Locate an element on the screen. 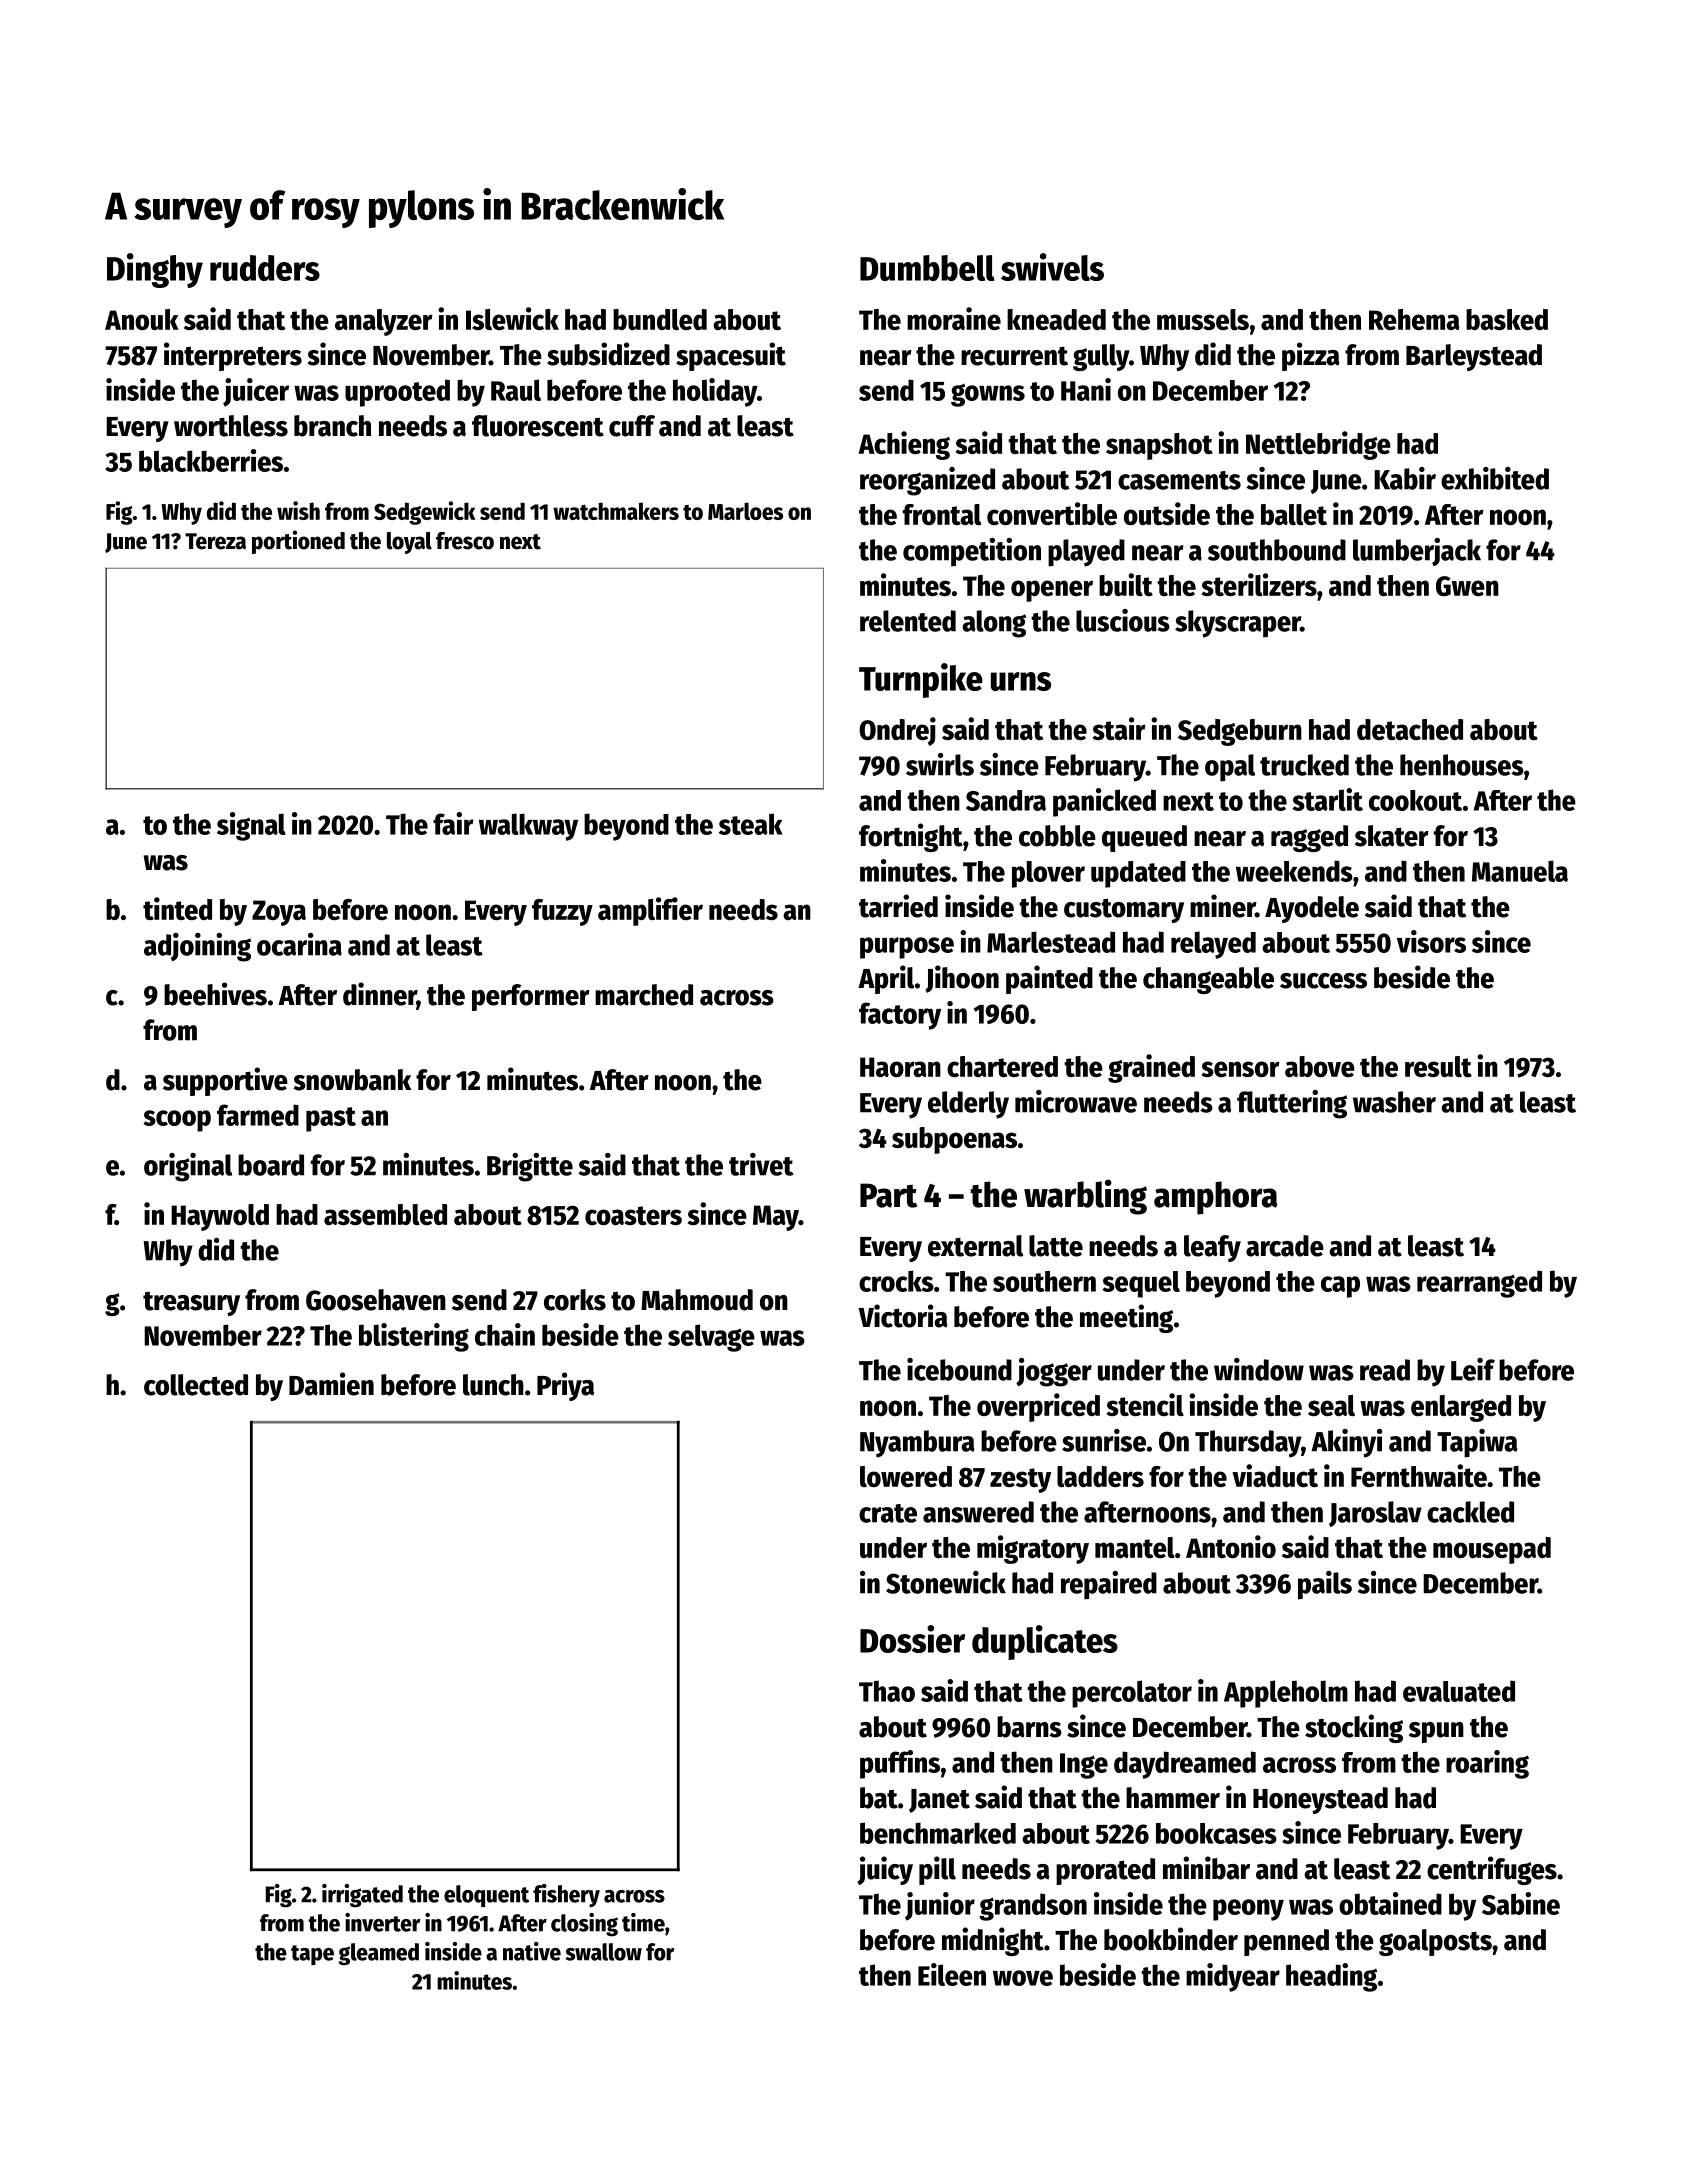 The height and width of the screenshot is (2178, 1683). Ondrej is located at coordinates (897, 731).
